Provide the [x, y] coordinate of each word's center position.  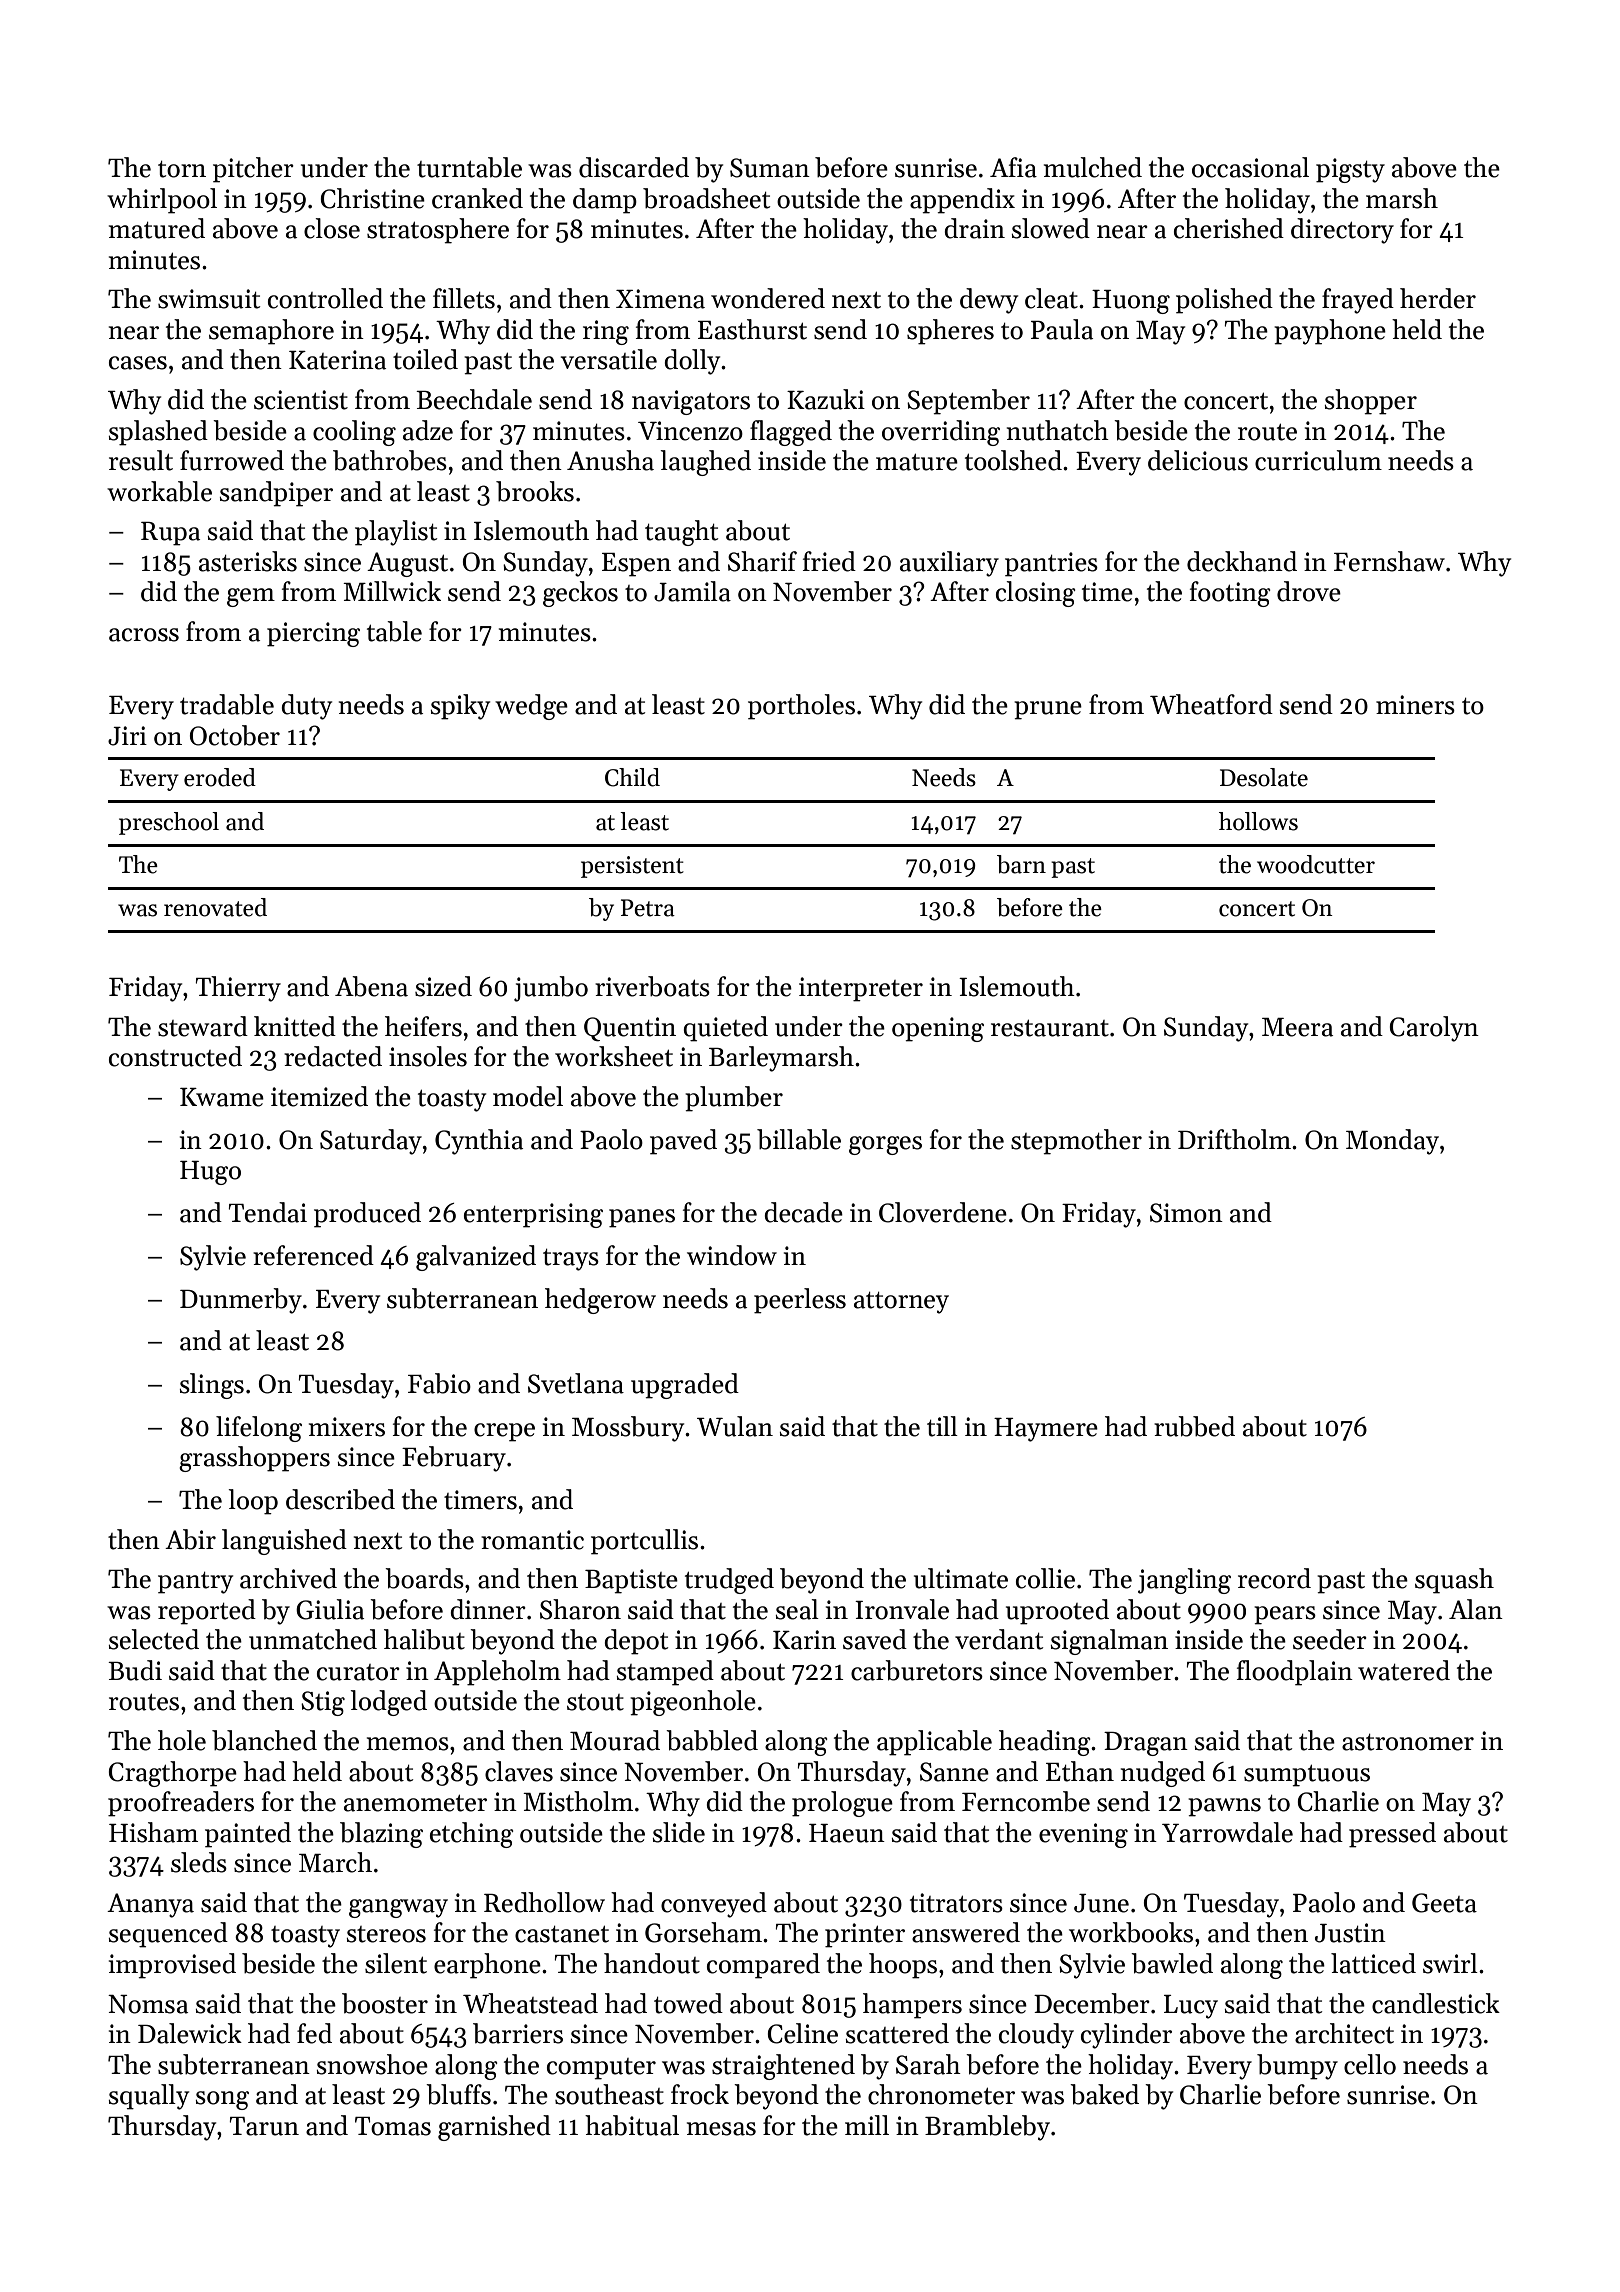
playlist [396, 533]
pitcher [253, 170]
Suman [770, 168]
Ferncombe [1026, 1801]
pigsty [1350, 170]
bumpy [1297, 2067]
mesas [721, 2129]
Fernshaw [1389, 561]
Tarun [264, 2126]
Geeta [1444, 1903]
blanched [264, 1740]
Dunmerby [241, 1301]
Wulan [735, 1426]
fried [829, 561]
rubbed [1194, 1426]
